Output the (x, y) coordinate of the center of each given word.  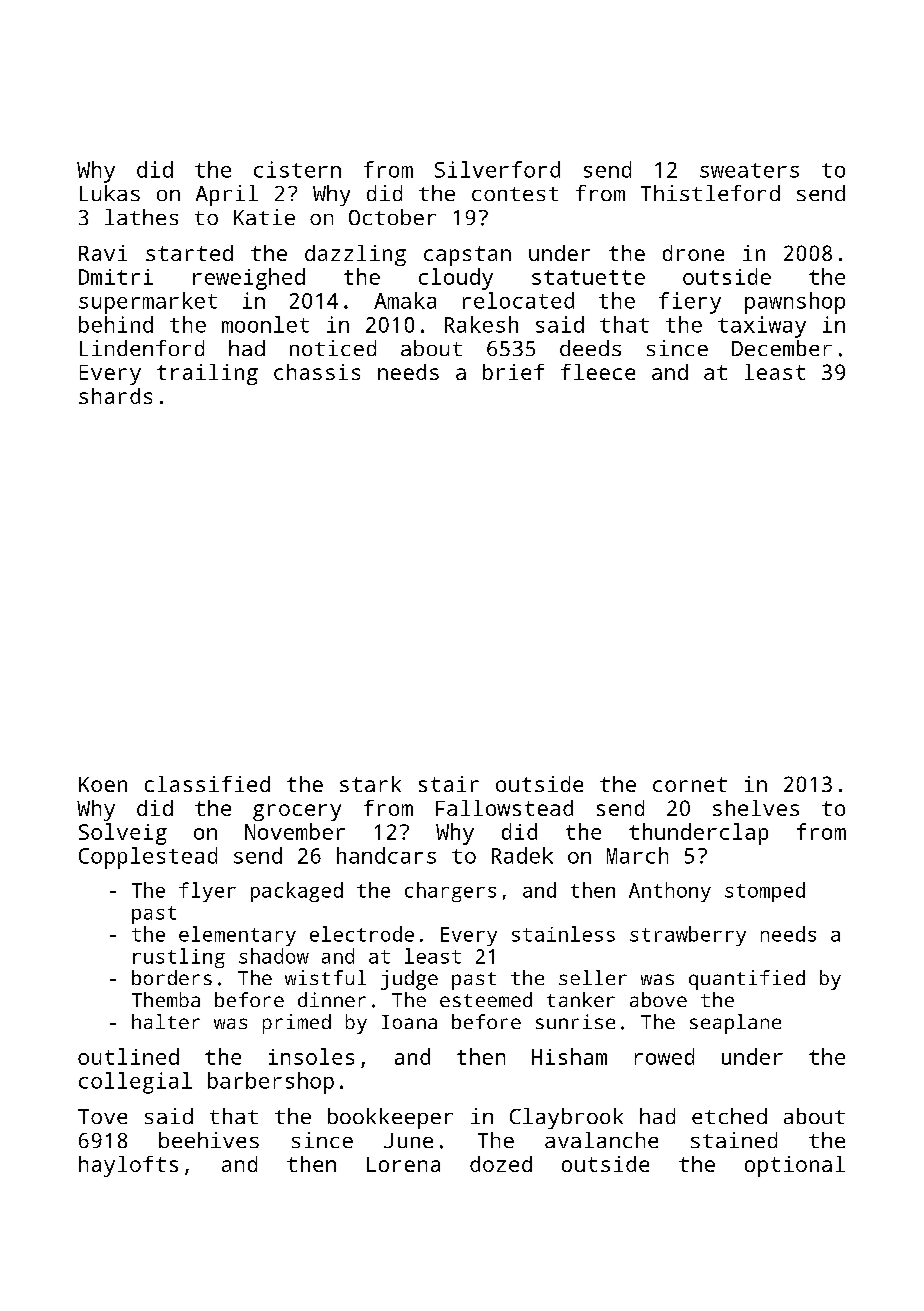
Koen (103, 784)
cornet (690, 784)
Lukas (110, 193)
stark (370, 784)
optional (795, 1166)
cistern (297, 169)
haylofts (128, 1166)
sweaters (749, 170)
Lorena (403, 1164)
